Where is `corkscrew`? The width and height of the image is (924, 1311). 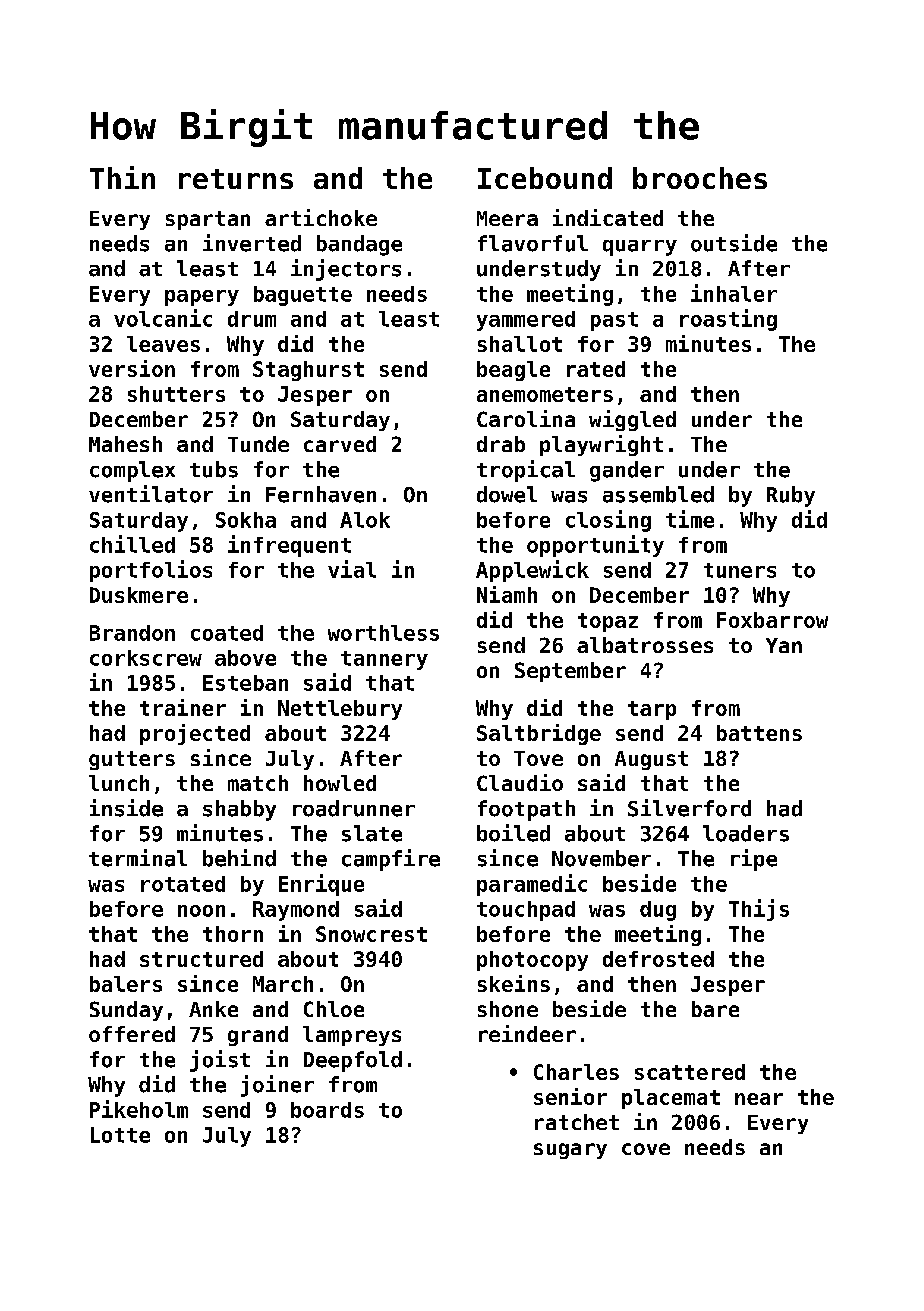
corkscrew is located at coordinates (146, 658).
